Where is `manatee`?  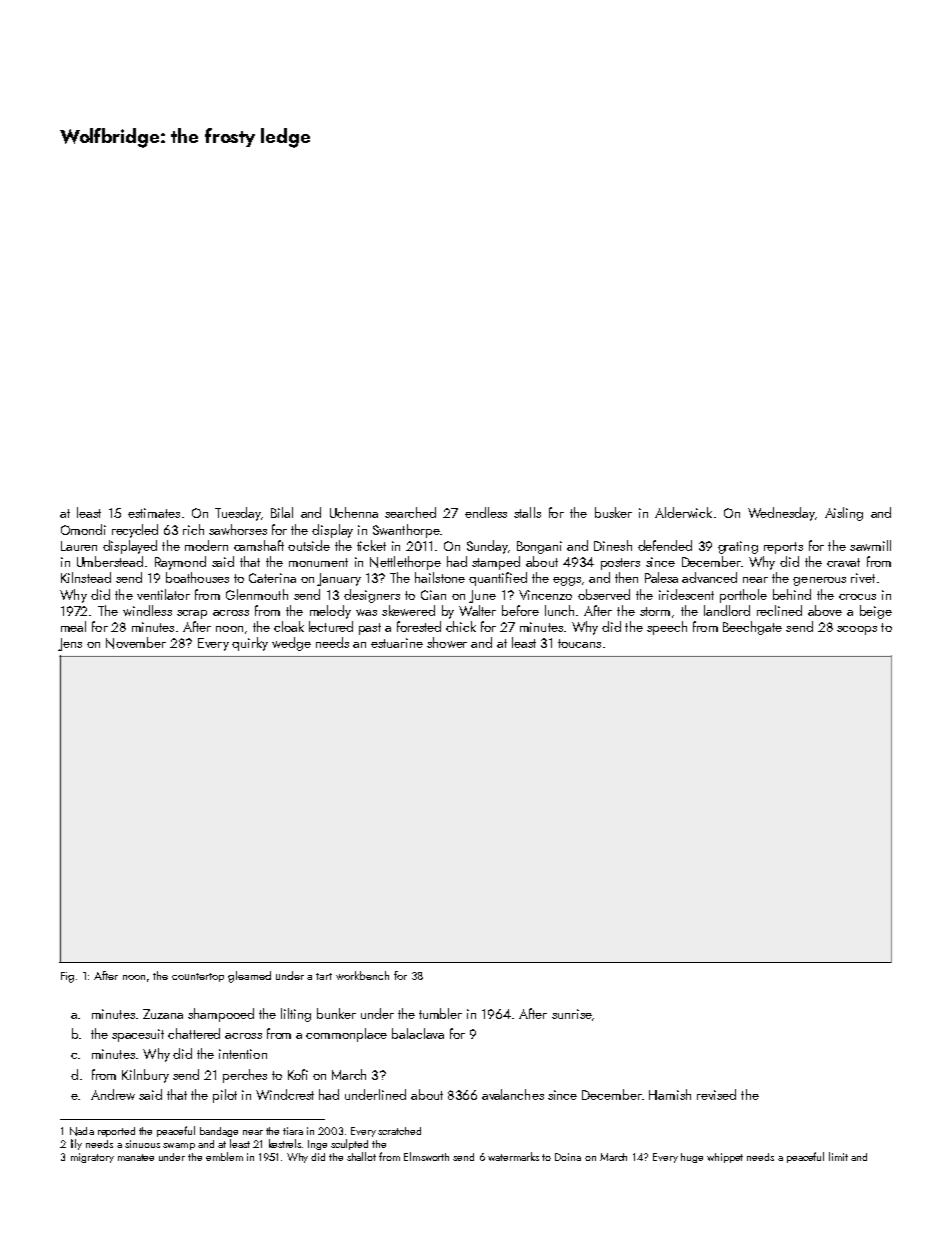
manatee is located at coordinates (136, 1157).
